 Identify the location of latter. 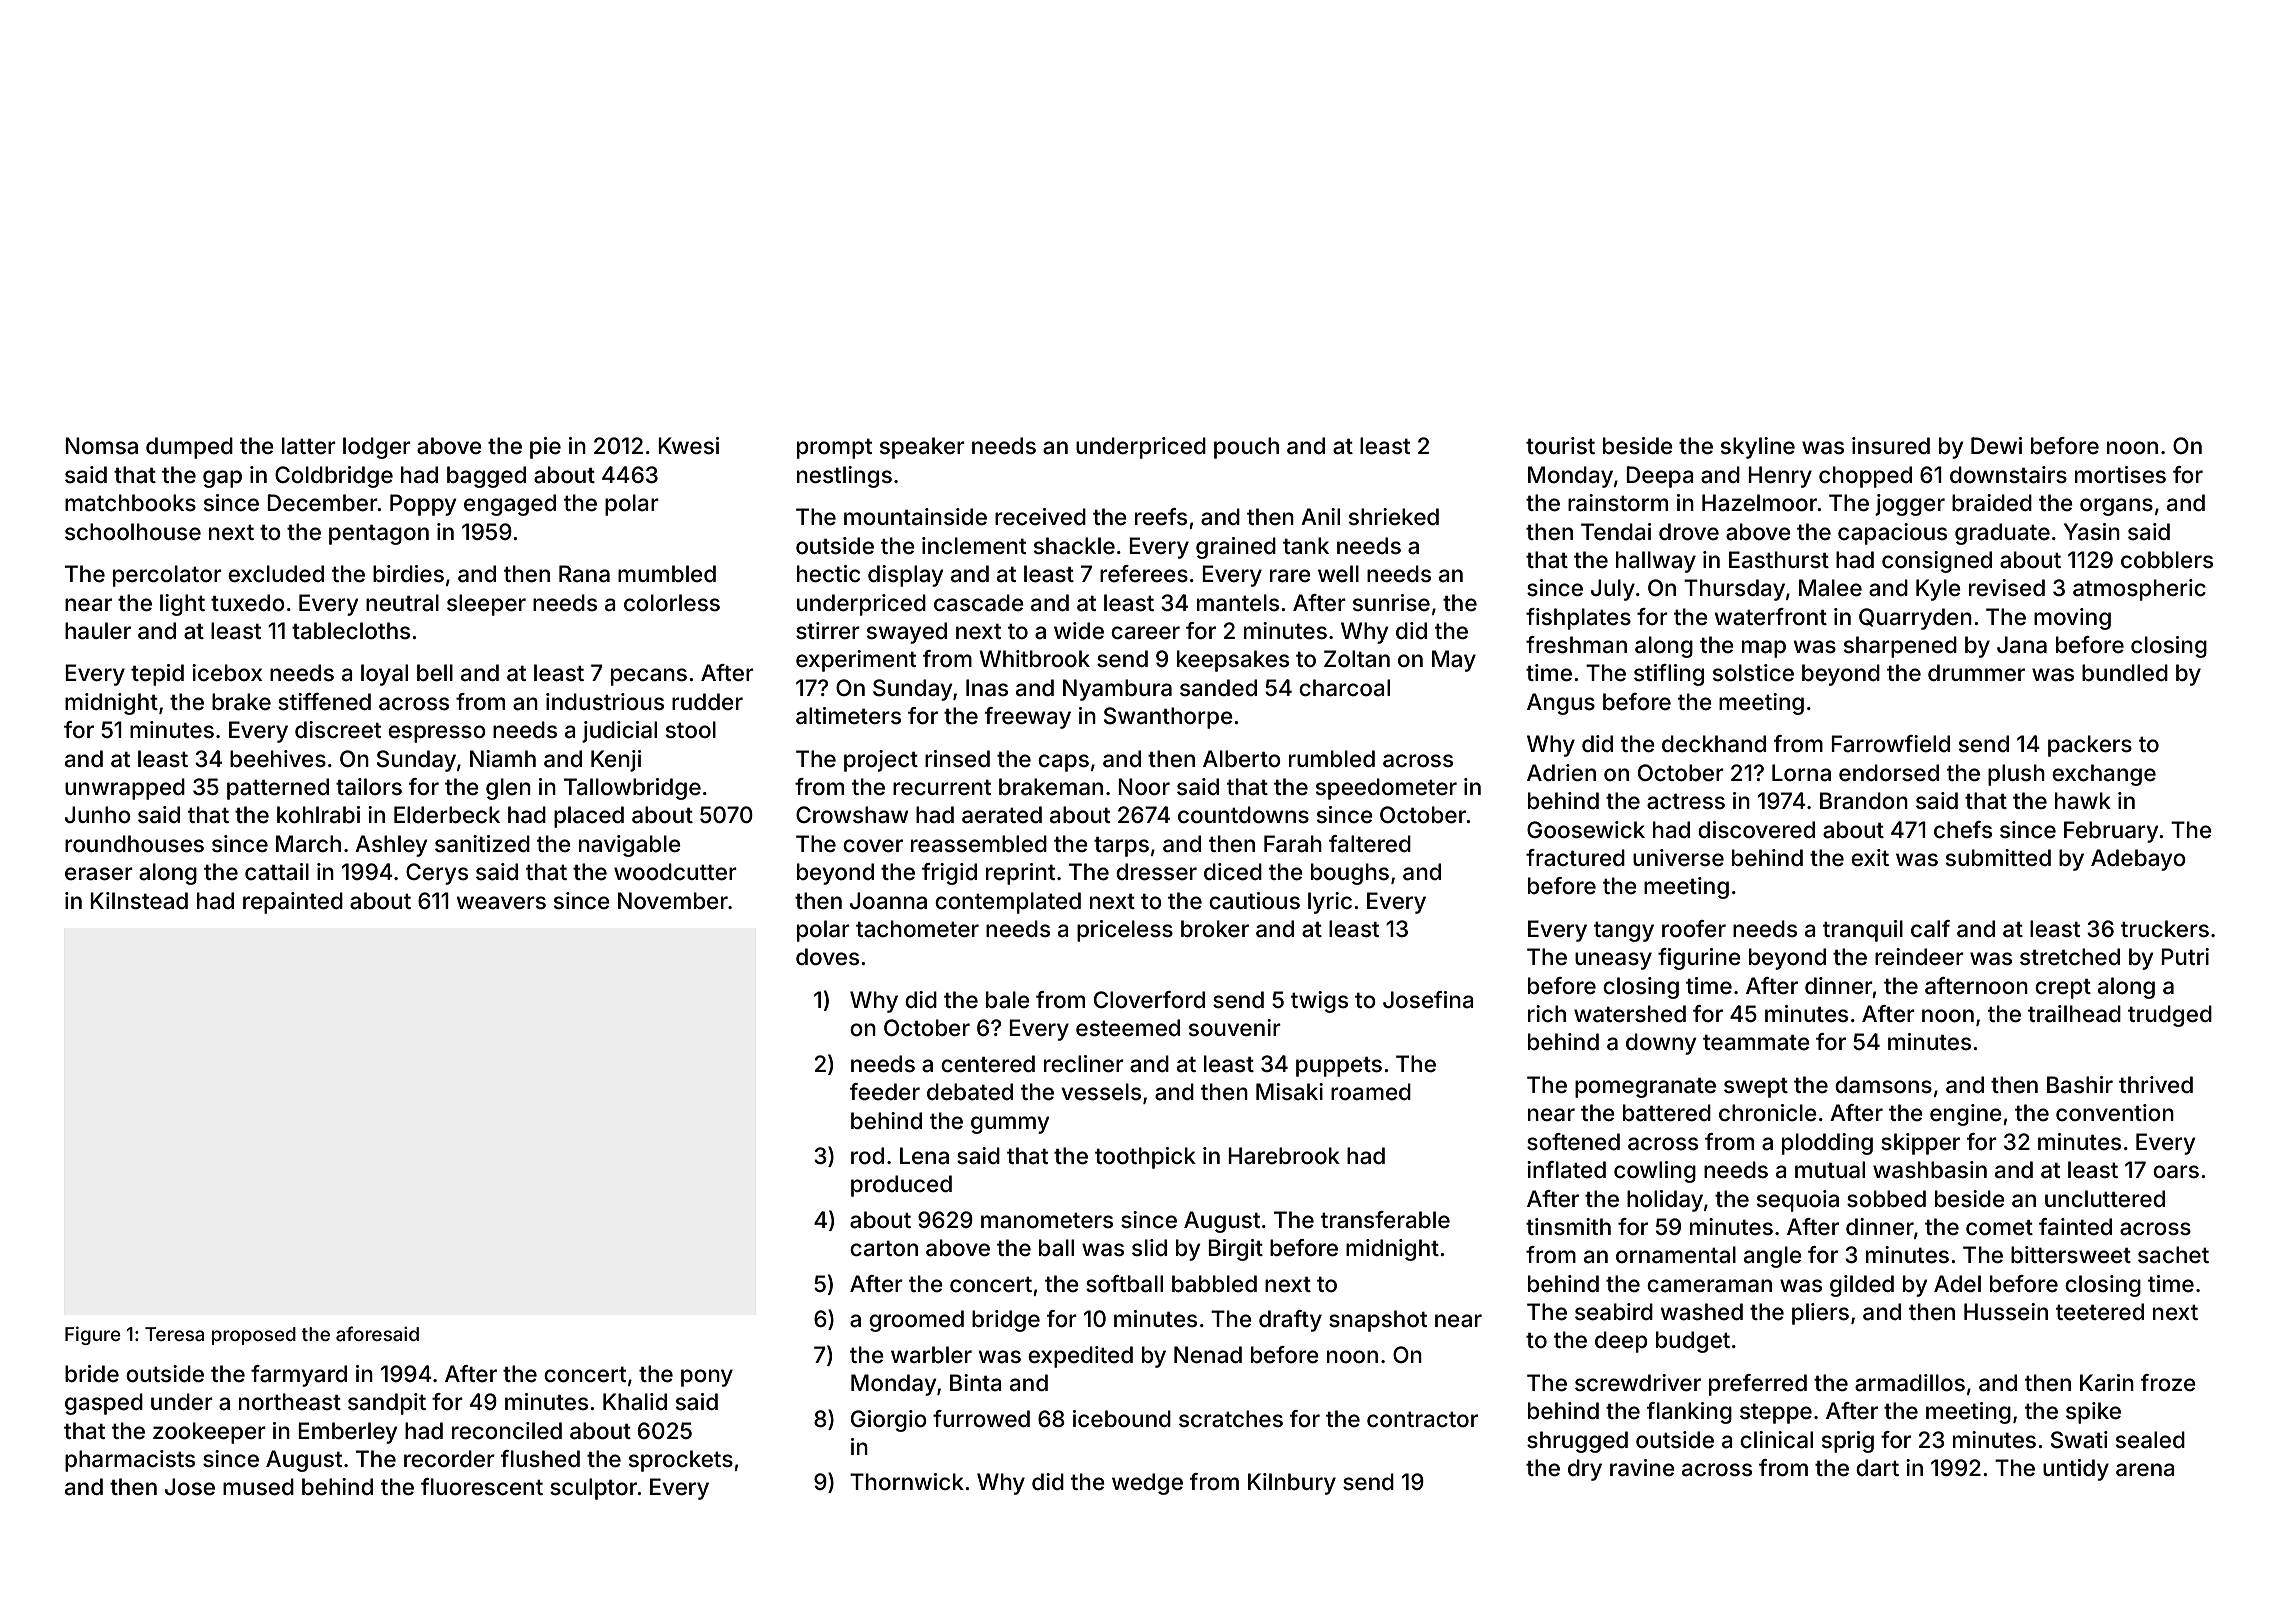
(309, 446).
